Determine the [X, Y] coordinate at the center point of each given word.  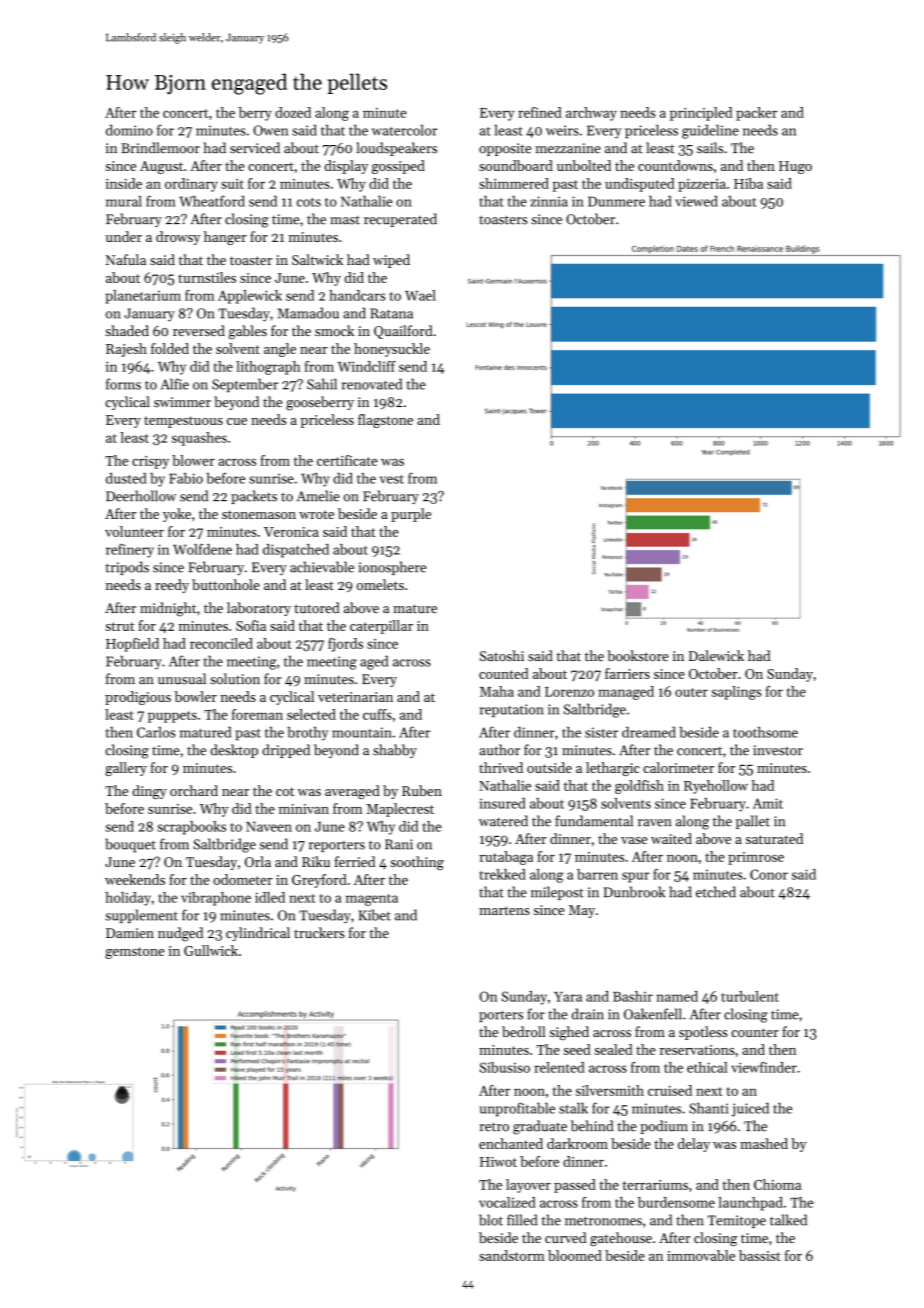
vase [634, 840]
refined [540, 112]
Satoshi [502, 655]
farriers [627, 673]
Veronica [291, 532]
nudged [180, 934]
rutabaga [506, 858]
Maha [497, 691]
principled [701, 114]
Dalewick [716, 655]
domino [129, 130]
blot [491, 1220]
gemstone [135, 953]
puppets [172, 717]
